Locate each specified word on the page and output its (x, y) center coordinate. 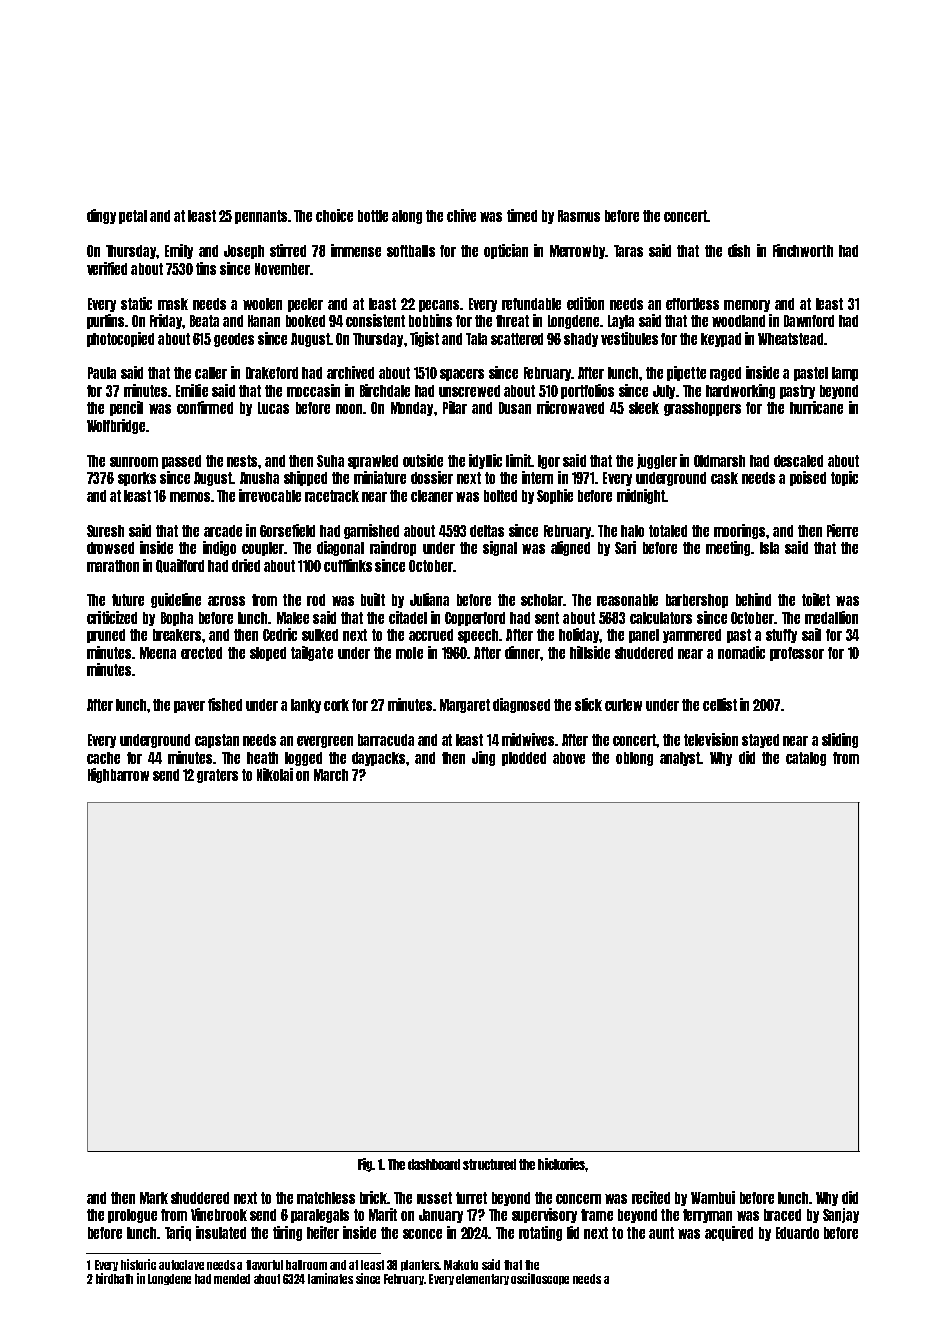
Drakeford (272, 373)
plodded (524, 759)
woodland (738, 321)
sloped (268, 654)
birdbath (114, 1278)
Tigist (424, 339)
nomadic (741, 652)
